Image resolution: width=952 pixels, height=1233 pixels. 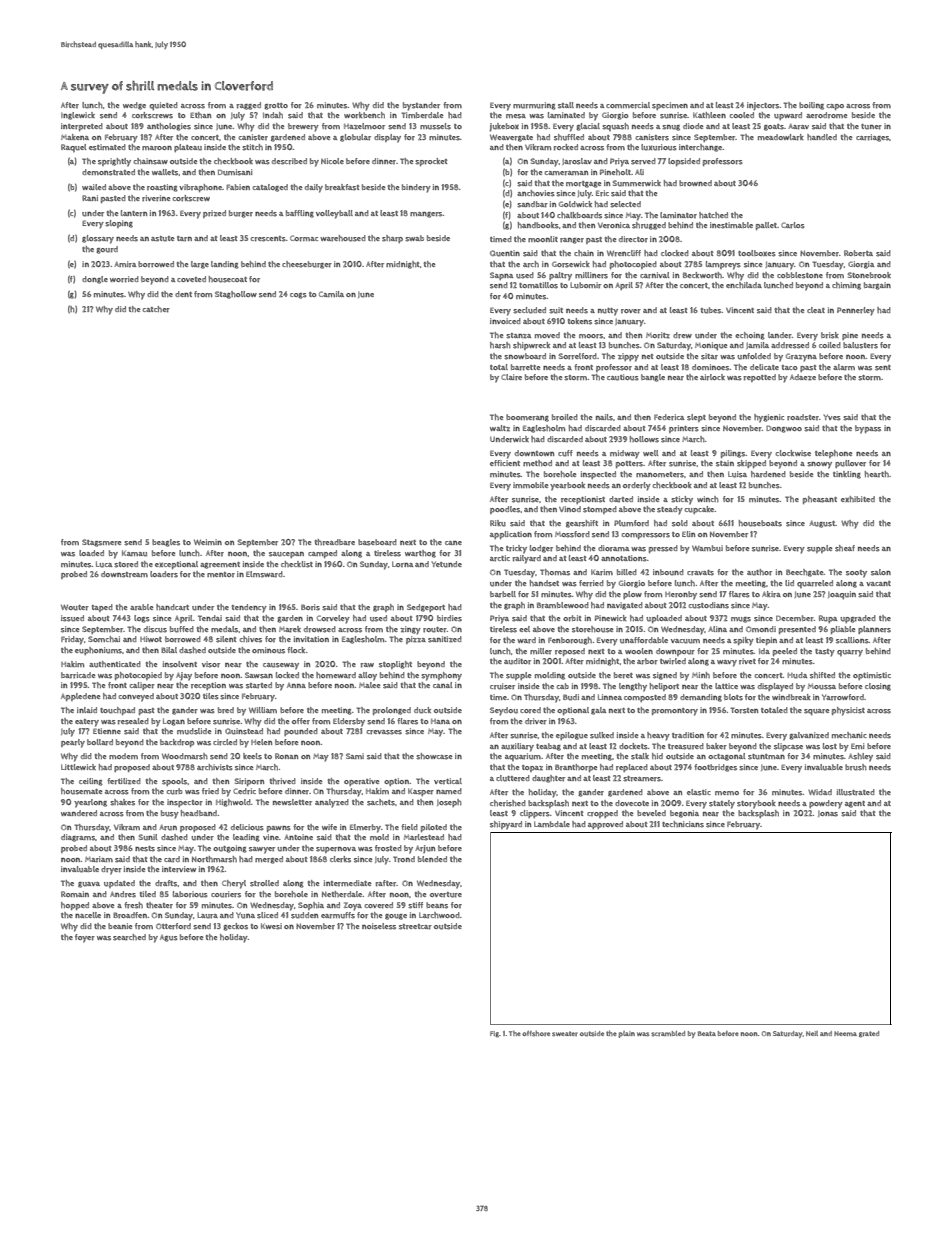 What do you see at coordinates (85, 938) in the image?
I see `foyer` at bounding box center [85, 938].
